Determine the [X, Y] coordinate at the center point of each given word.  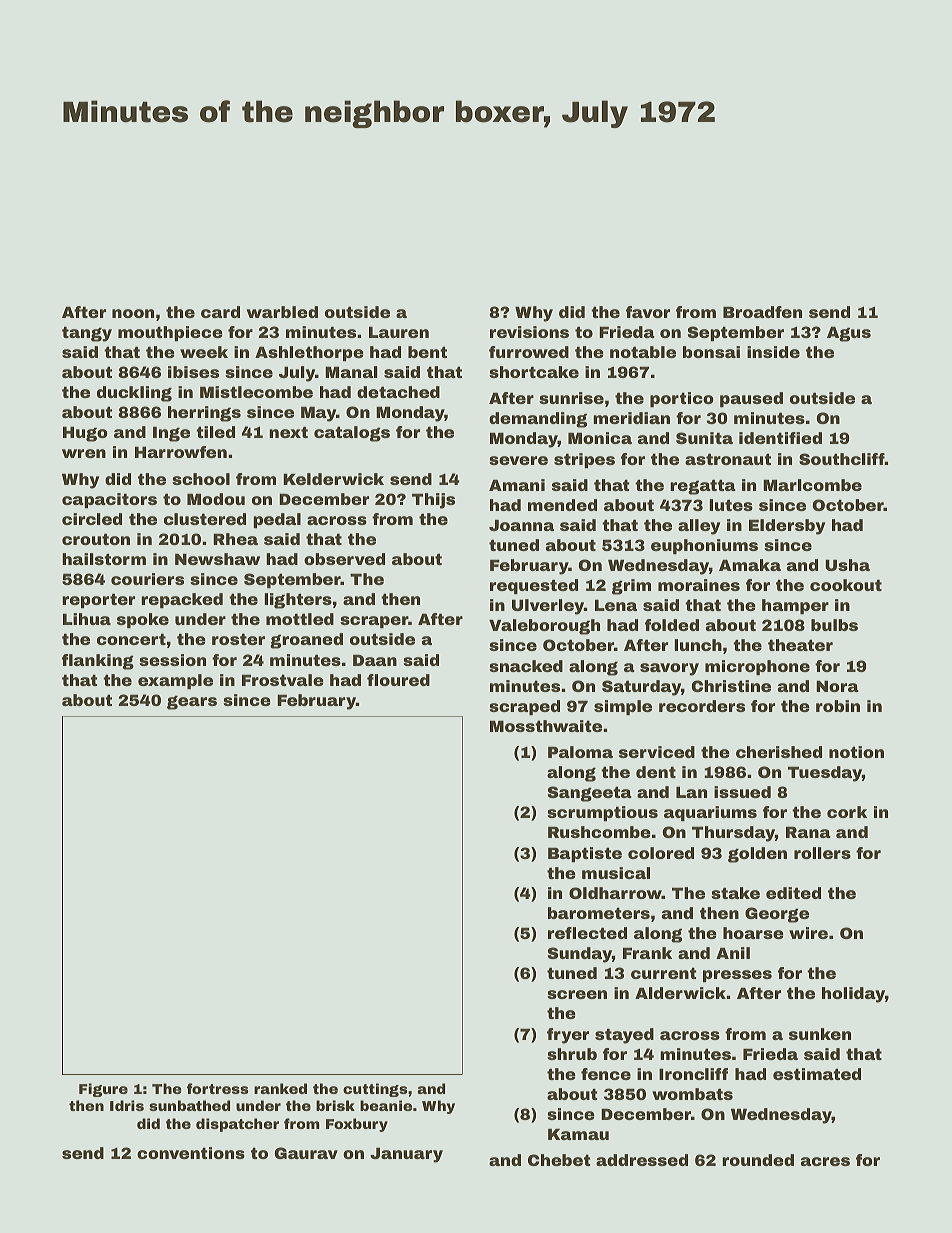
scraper [374, 622]
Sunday [580, 955]
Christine [731, 686]
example [175, 681]
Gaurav [306, 1153]
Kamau [578, 1134]
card [220, 312]
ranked [280, 1088]
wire [808, 933]
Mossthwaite [546, 726]
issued [742, 792]
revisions [529, 332]
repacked [182, 600]
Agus [849, 334]
